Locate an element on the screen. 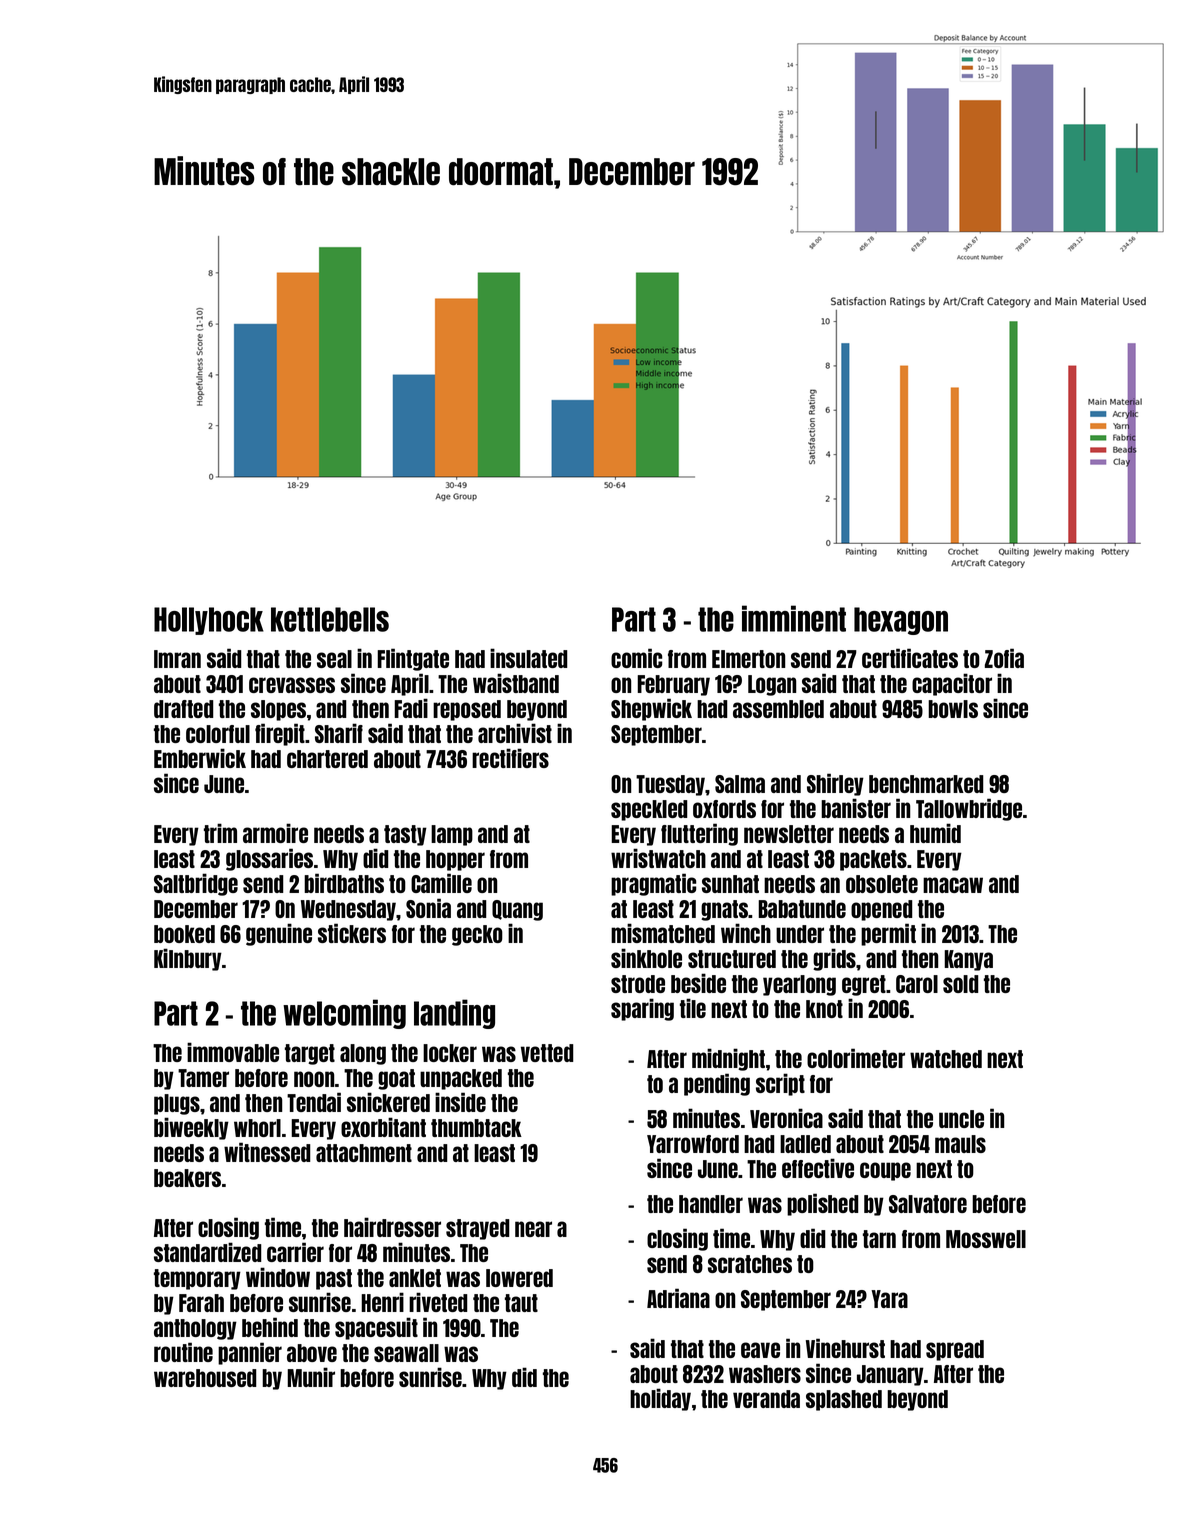 This screenshot has height=1535, width=1186. Mosswell is located at coordinates (986, 1239).
